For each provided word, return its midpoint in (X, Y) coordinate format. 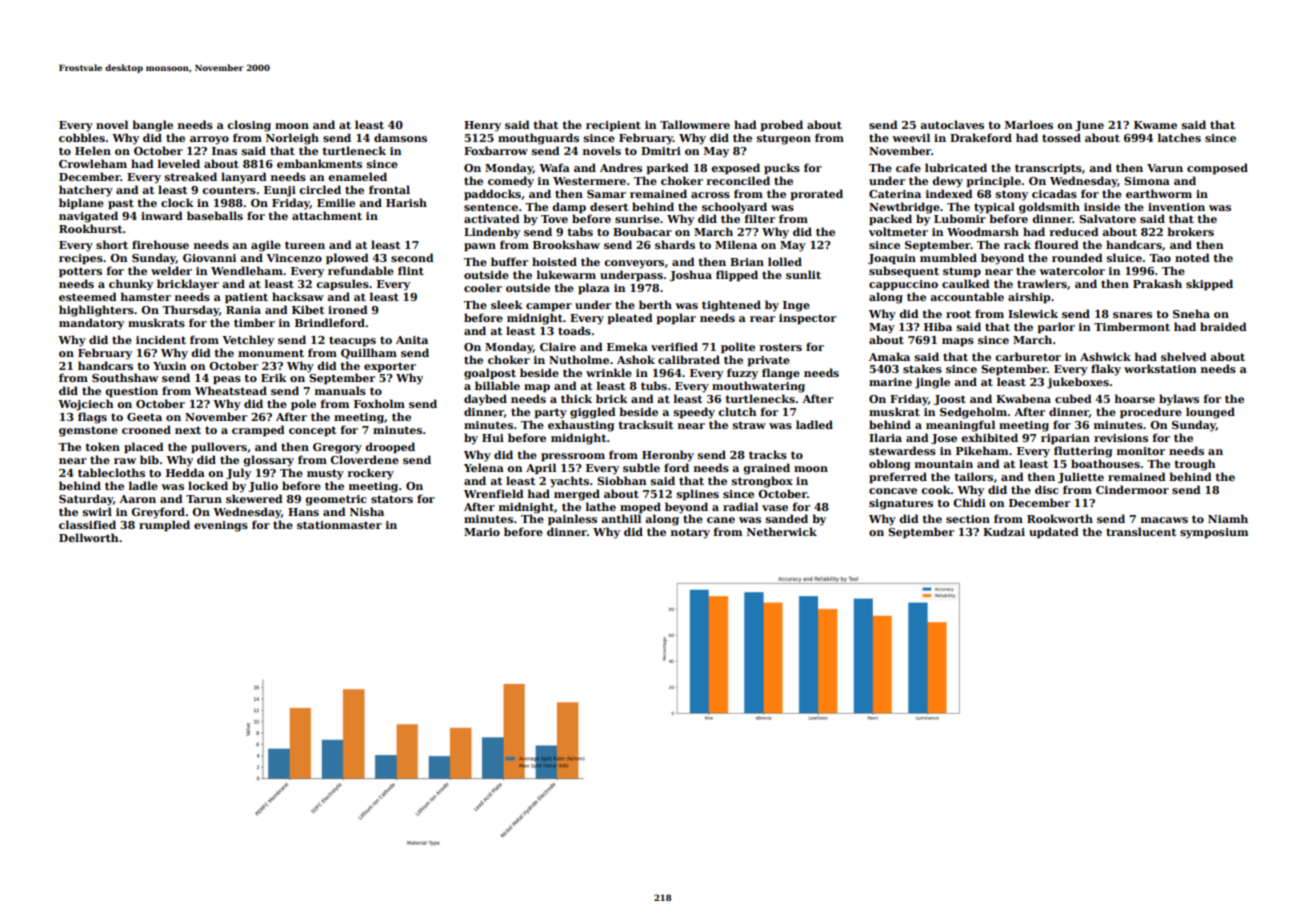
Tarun (204, 499)
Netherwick (782, 531)
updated (1054, 532)
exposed (735, 168)
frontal (389, 189)
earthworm (1159, 193)
